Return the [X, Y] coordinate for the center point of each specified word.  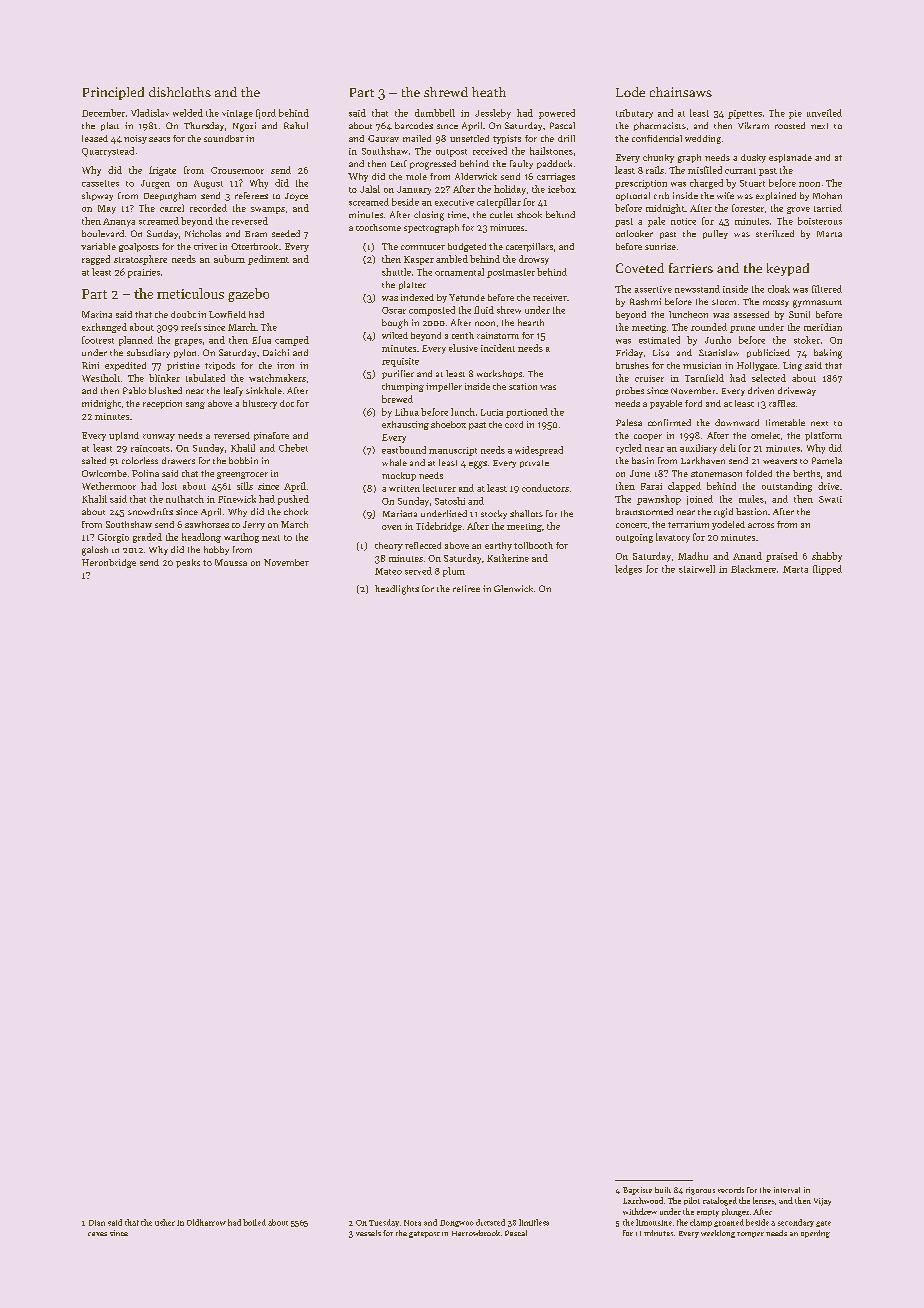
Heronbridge [109, 563]
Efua [261, 340]
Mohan [827, 195]
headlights [397, 590]
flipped [827, 570]
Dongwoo [457, 1223]
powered [557, 114]
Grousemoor [237, 170]
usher [165, 1222]
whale [394, 462]
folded [759, 473]
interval [787, 1190]
